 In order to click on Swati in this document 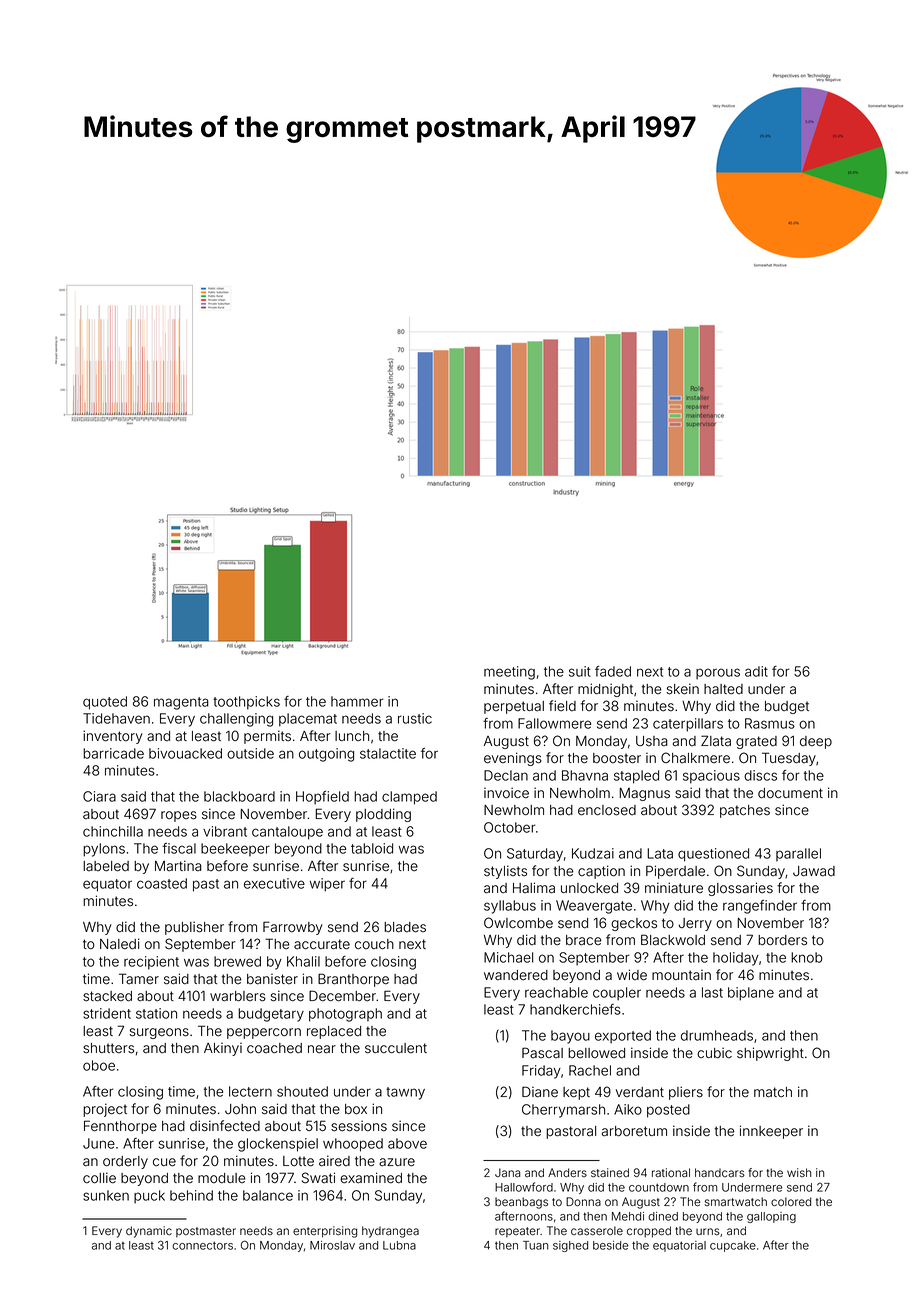, I will do `click(318, 1178)`.
